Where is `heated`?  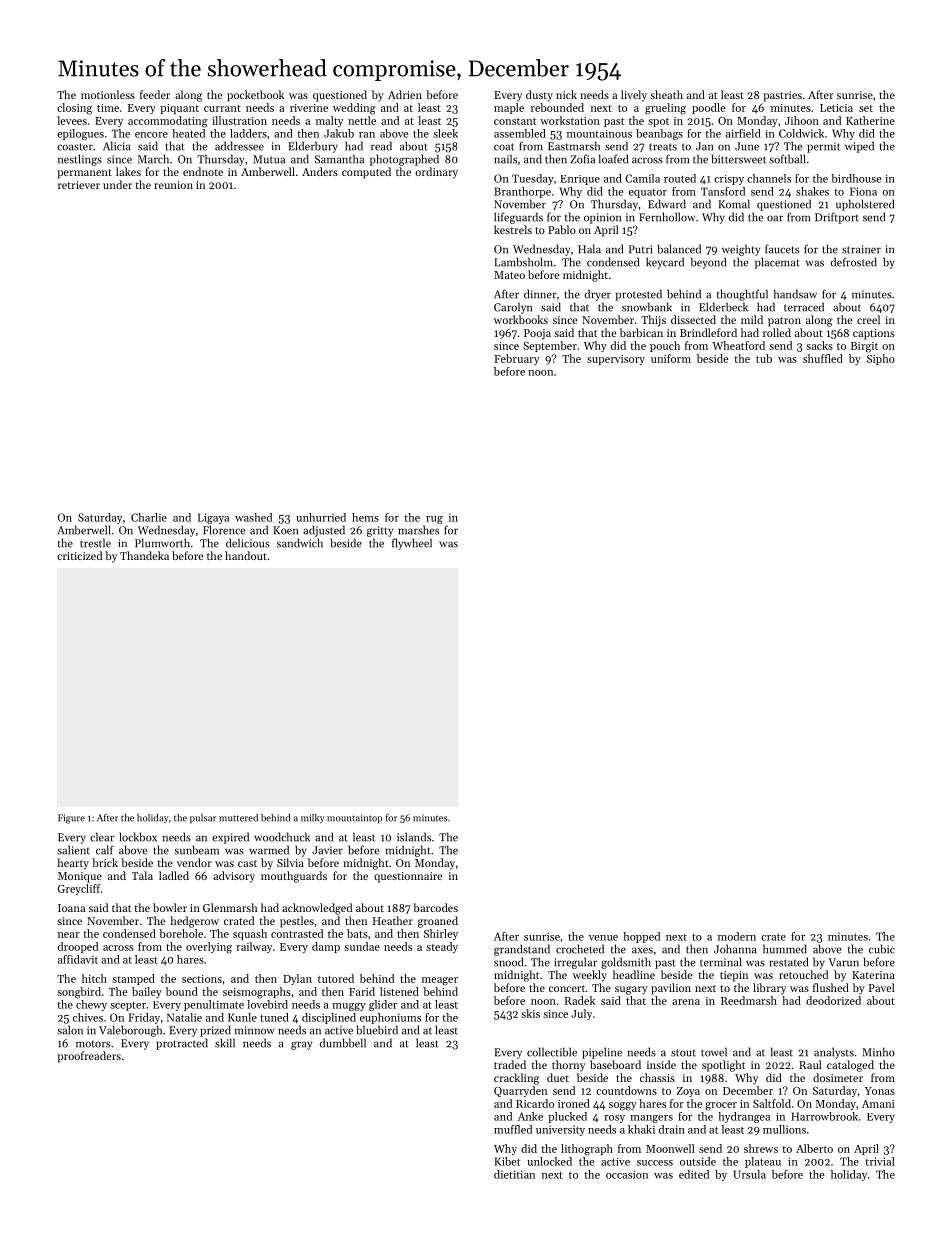
heated is located at coordinates (188, 133).
